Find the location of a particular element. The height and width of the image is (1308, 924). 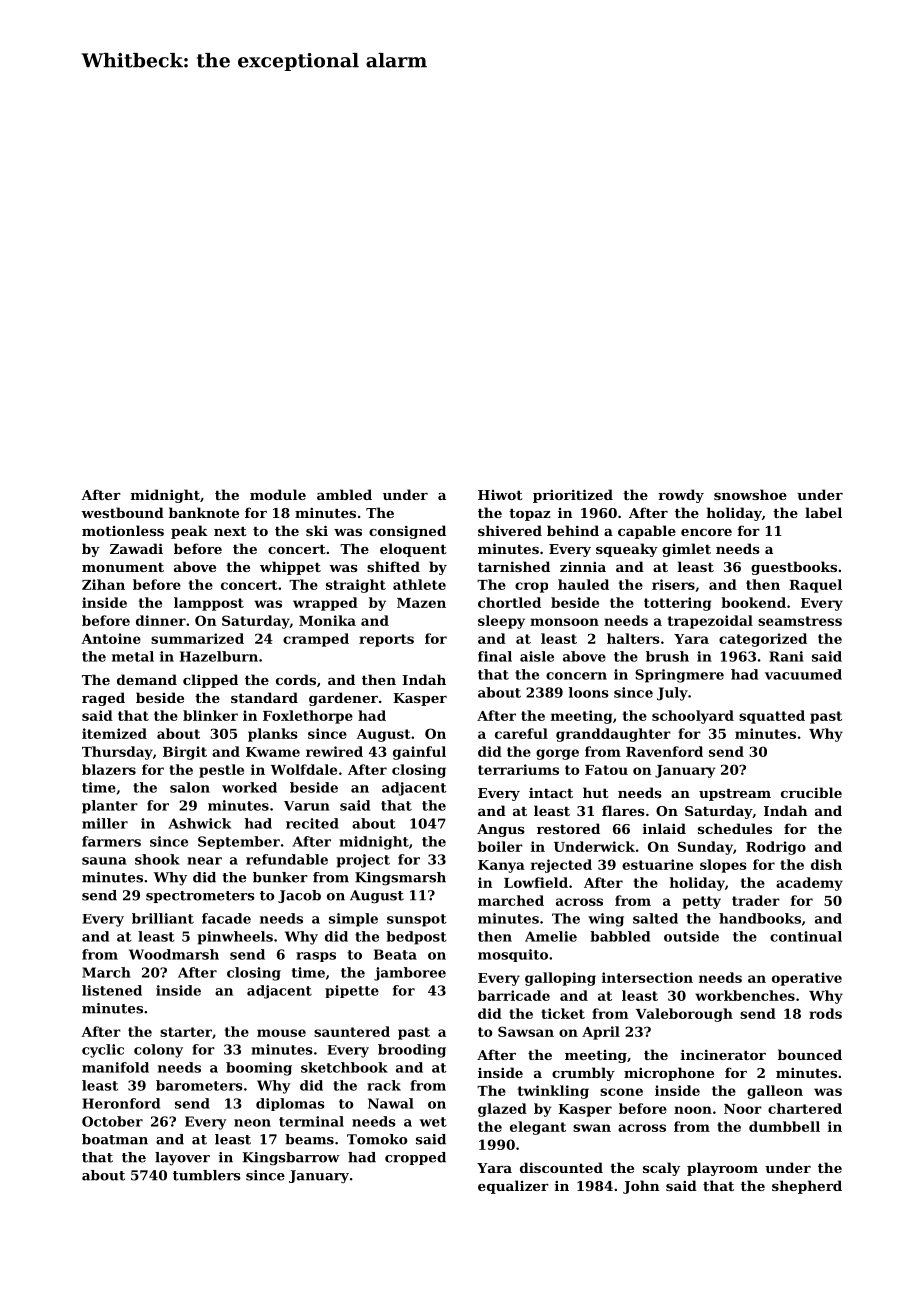

booming is located at coordinates (259, 1069).
